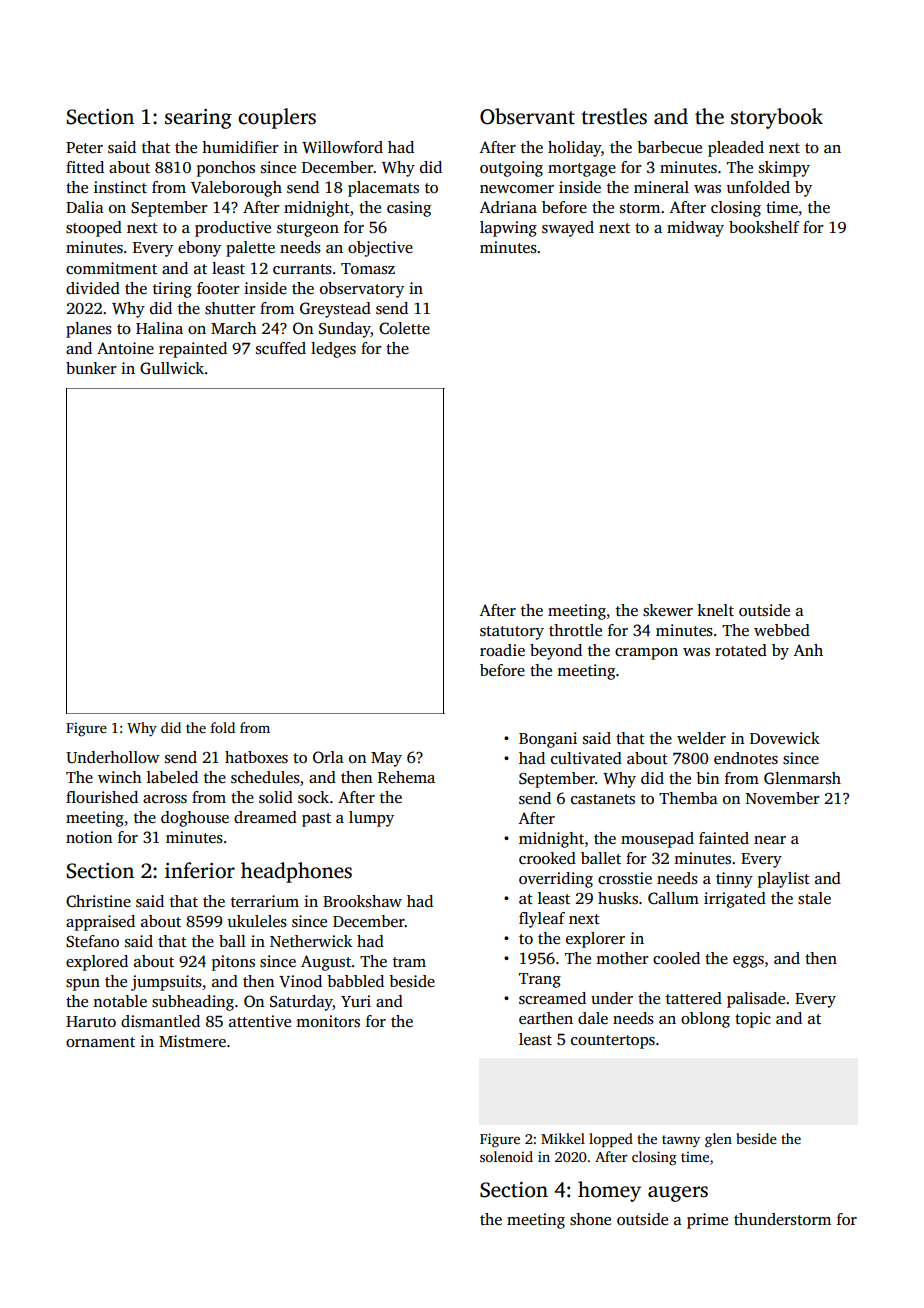  Describe the element at coordinates (764, 227) in the image. I see `bookshelf` at that location.
